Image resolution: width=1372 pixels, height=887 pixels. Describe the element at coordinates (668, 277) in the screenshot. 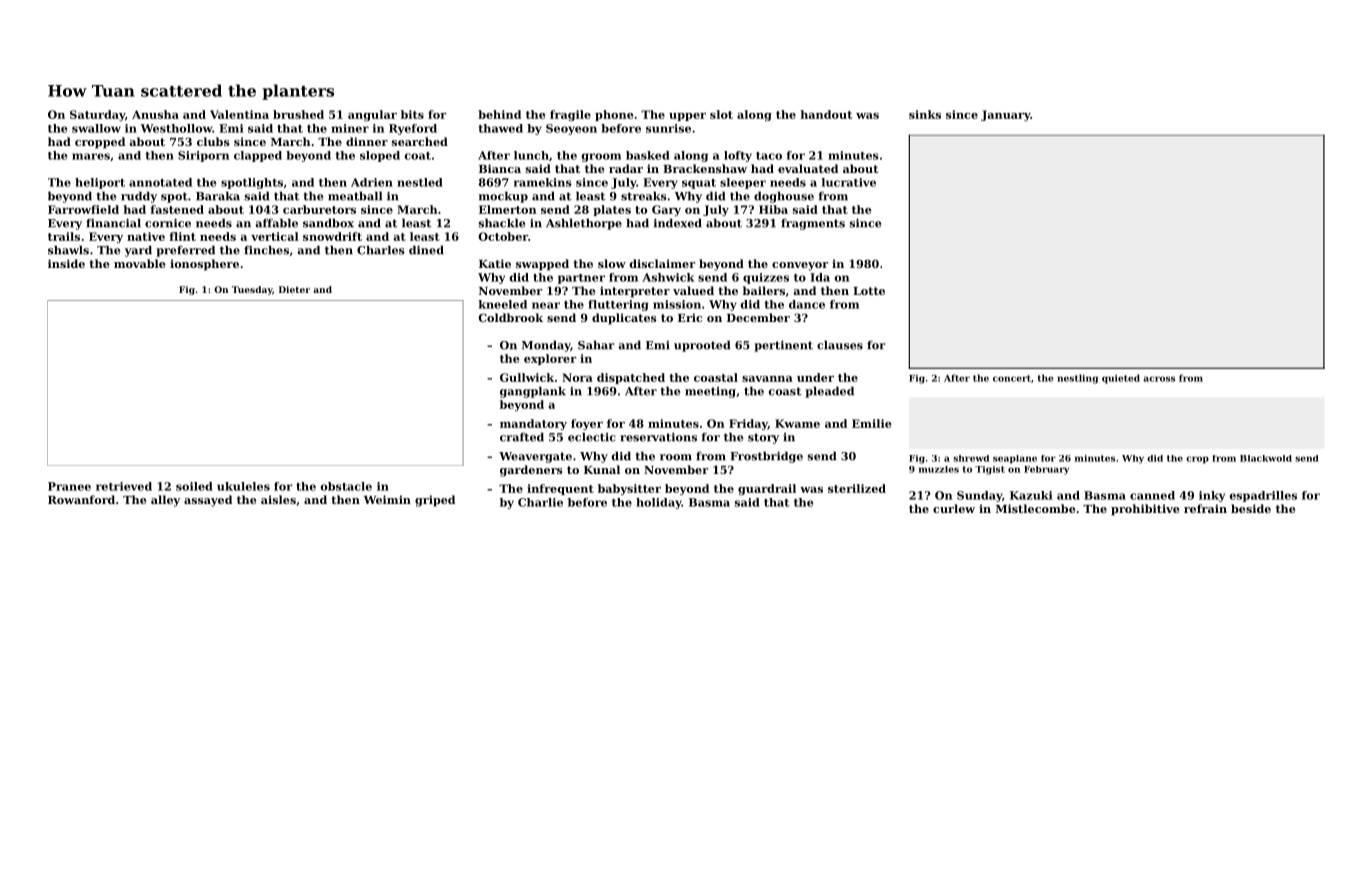

I see `Ashwick` at that location.
